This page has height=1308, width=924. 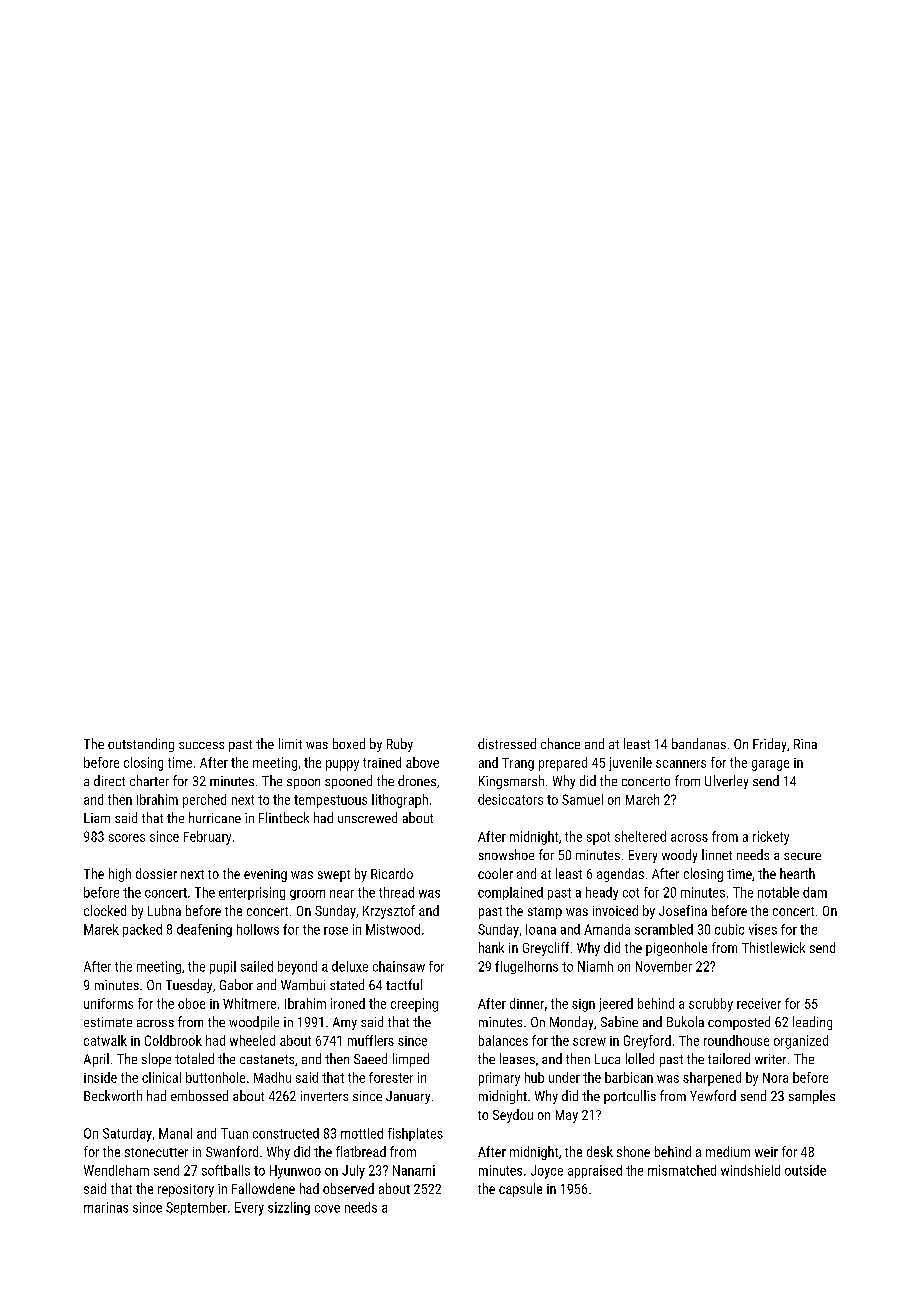 What do you see at coordinates (491, 947) in the page?
I see `hank` at bounding box center [491, 947].
